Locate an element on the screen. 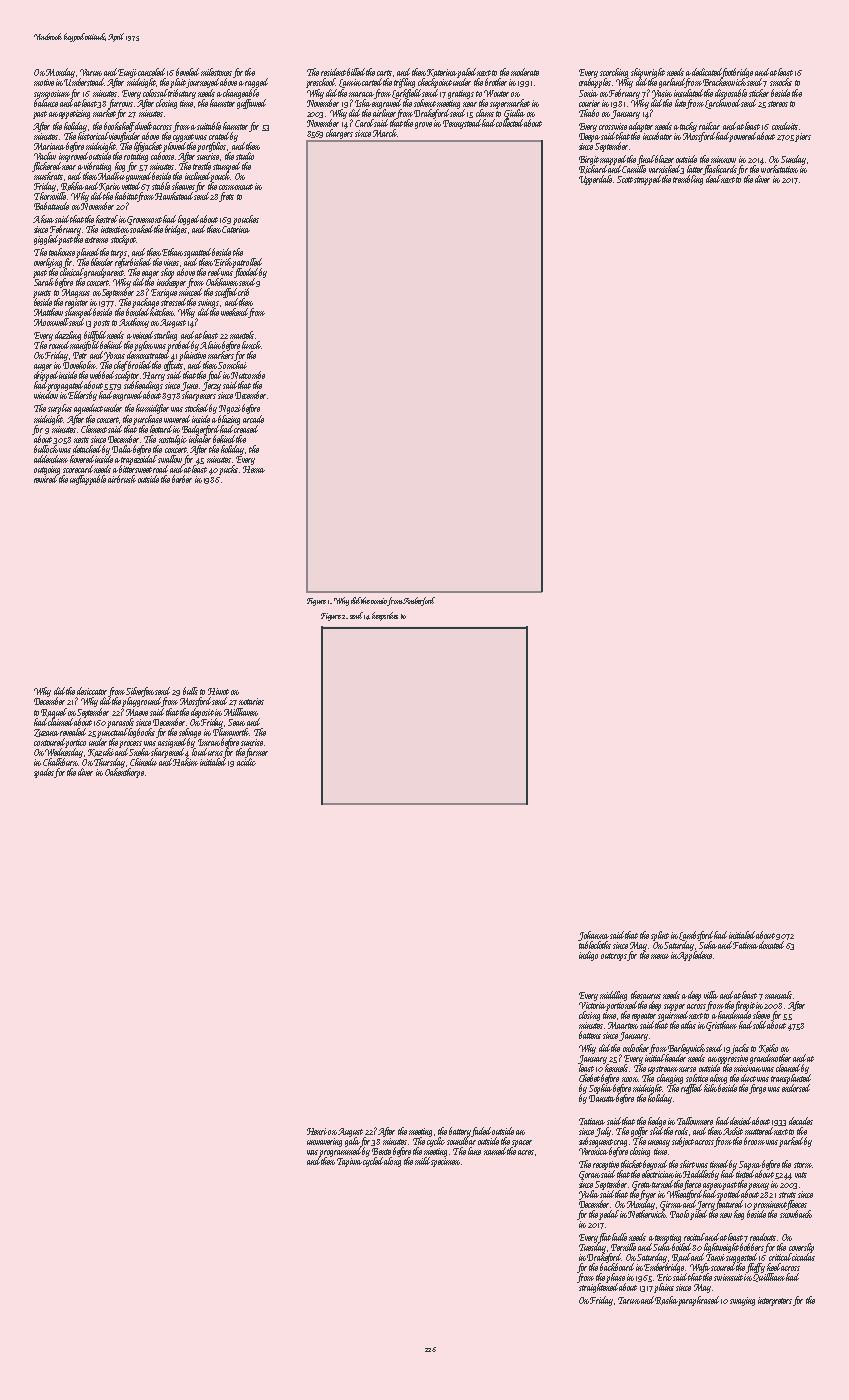 This screenshot has width=849, height=1400. critical is located at coordinates (780, 1257).
